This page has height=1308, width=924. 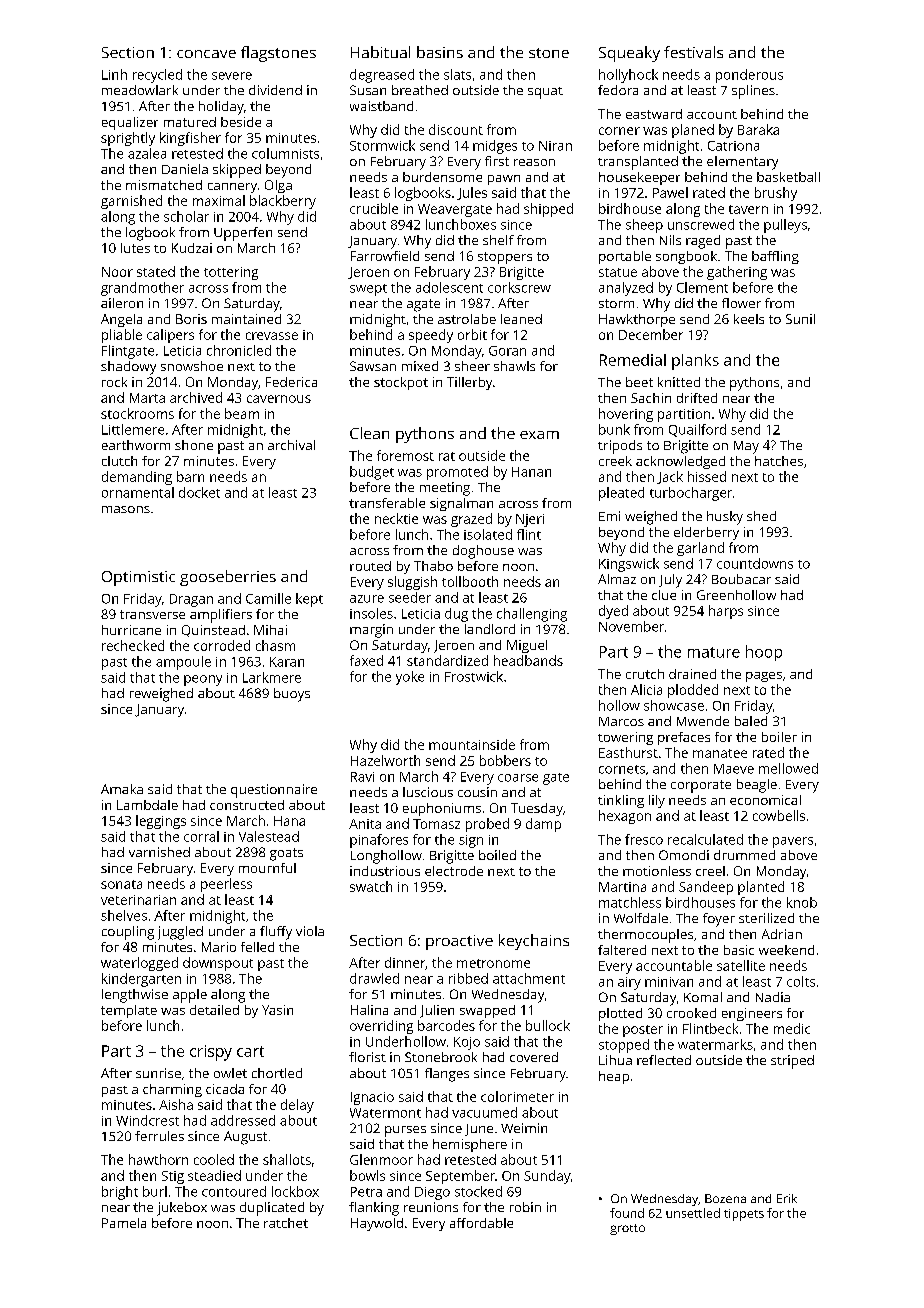 I want to click on clutch, so click(x=119, y=461).
